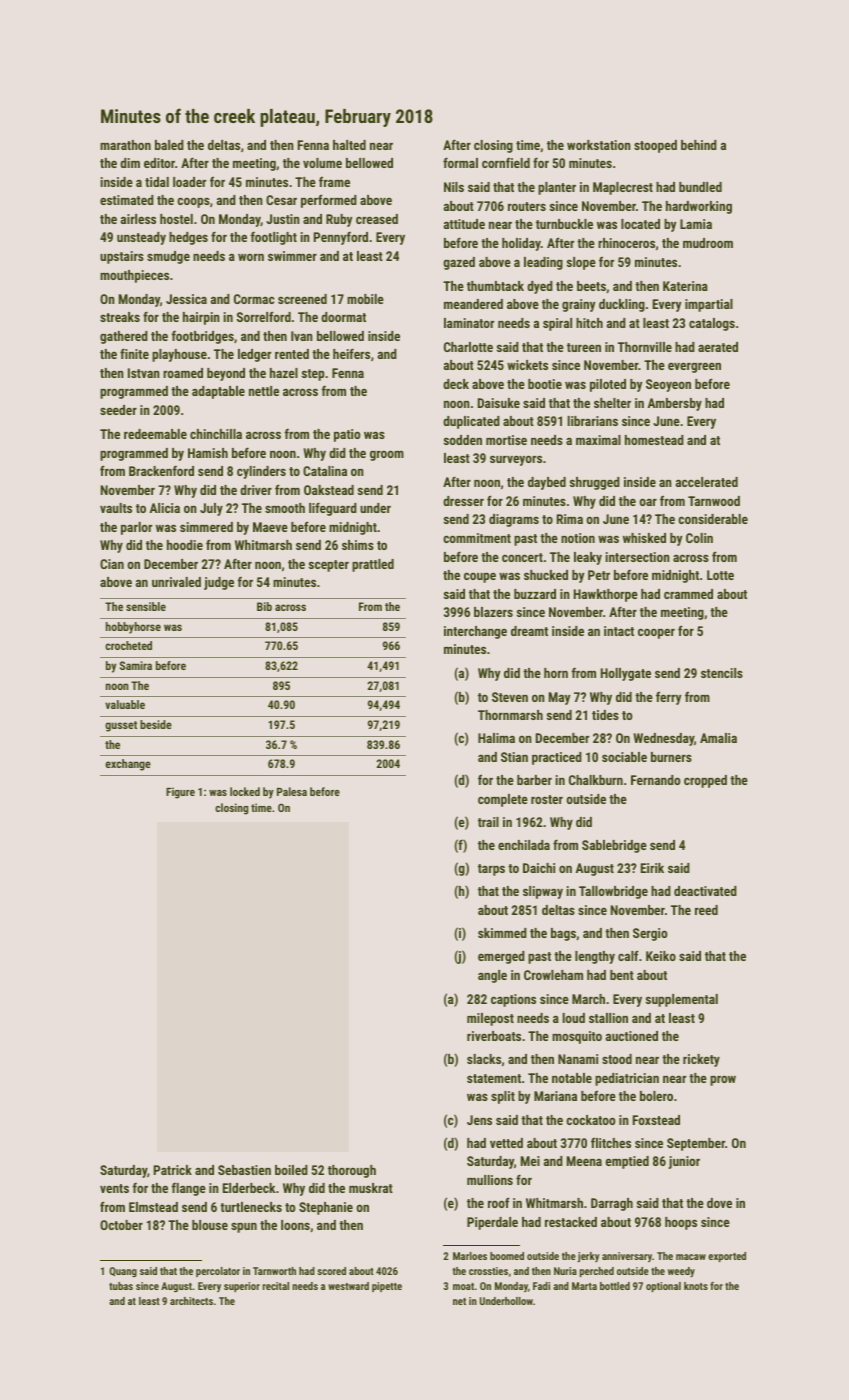  What do you see at coordinates (599, 575) in the screenshot?
I see `Petr` at bounding box center [599, 575].
